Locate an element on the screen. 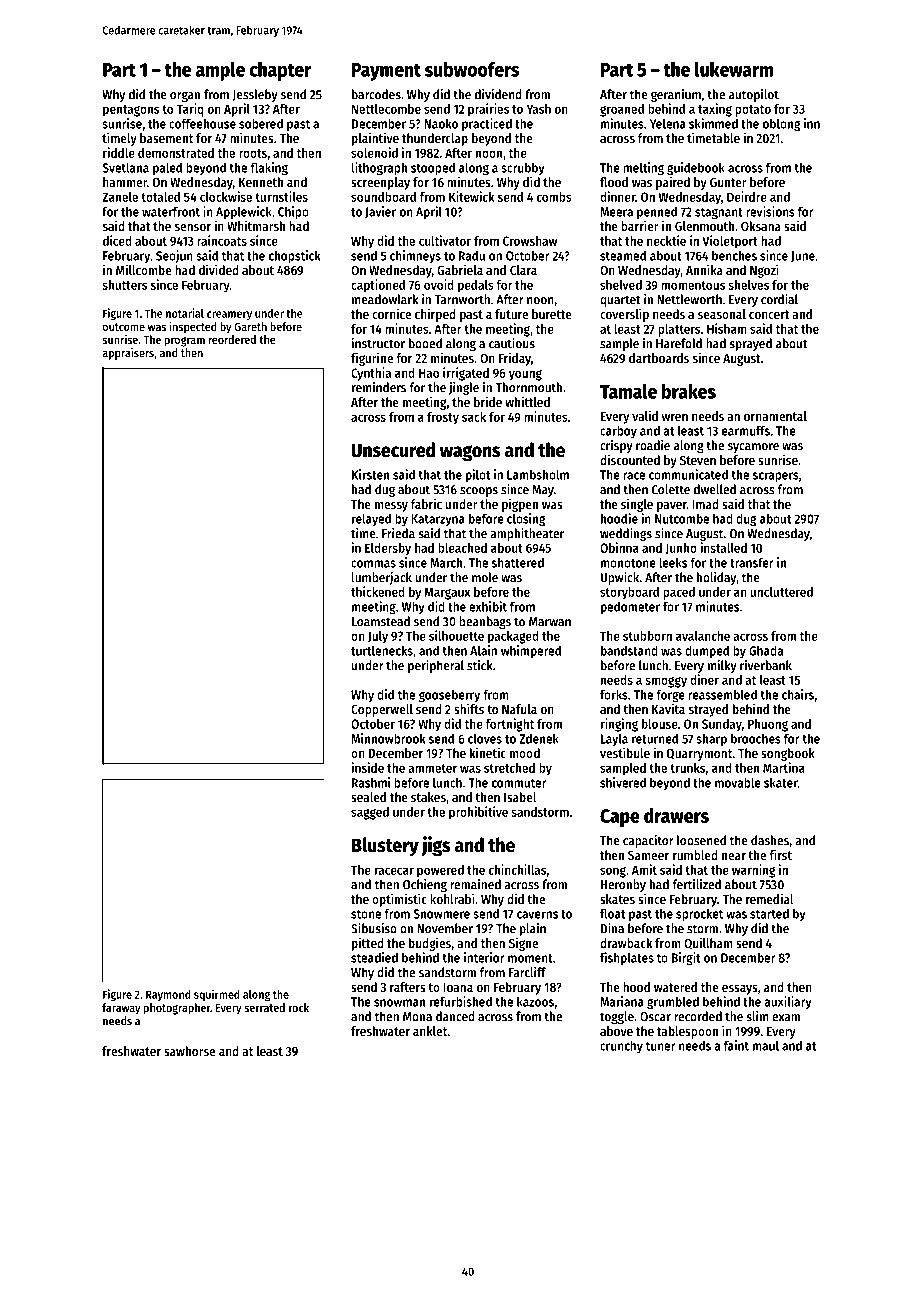 The height and width of the screenshot is (1308, 924). started is located at coordinates (769, 914).
